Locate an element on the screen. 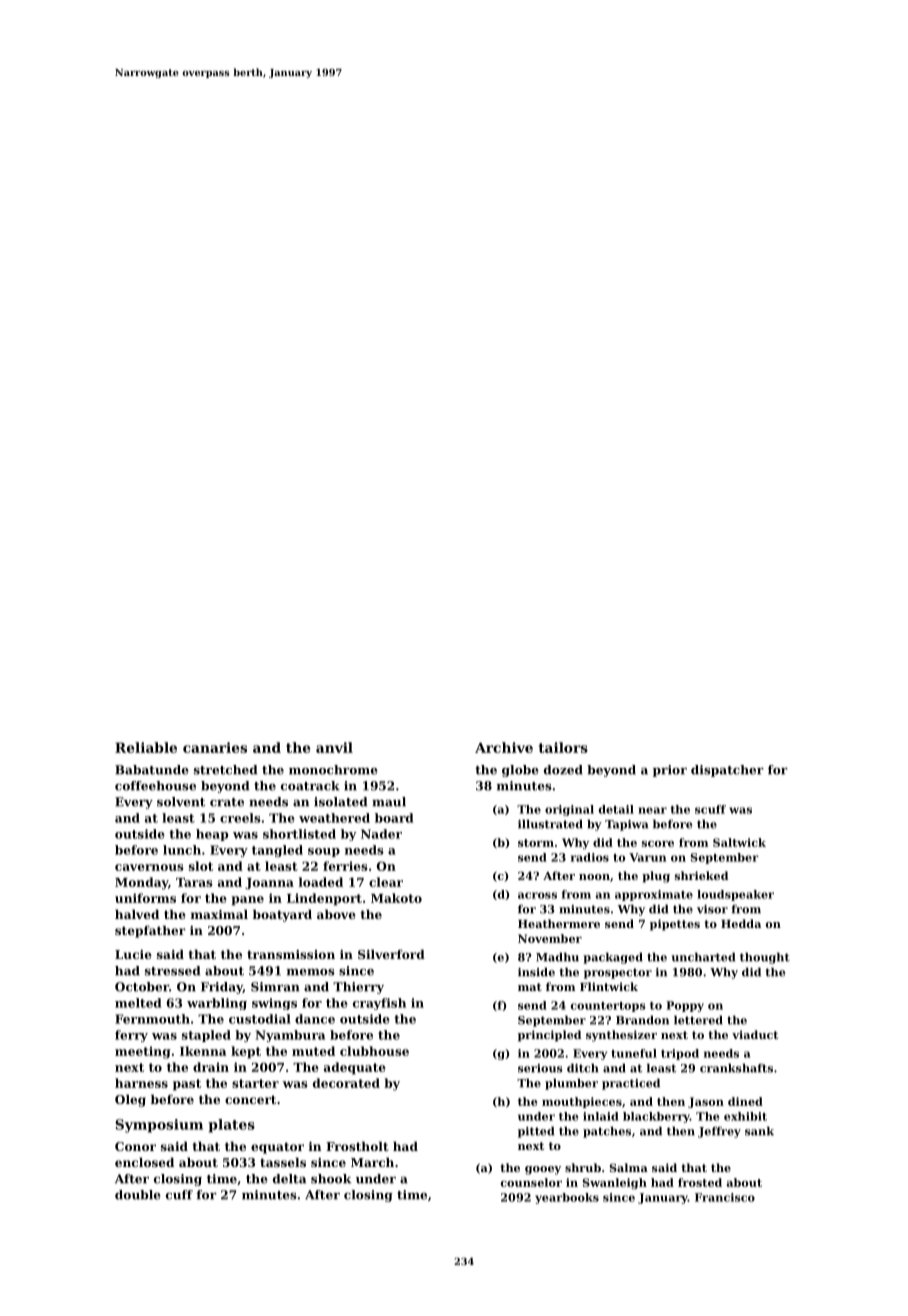 The width and height of the screenshot is (908, 1316). double is located at coordinates (138, 1195).
